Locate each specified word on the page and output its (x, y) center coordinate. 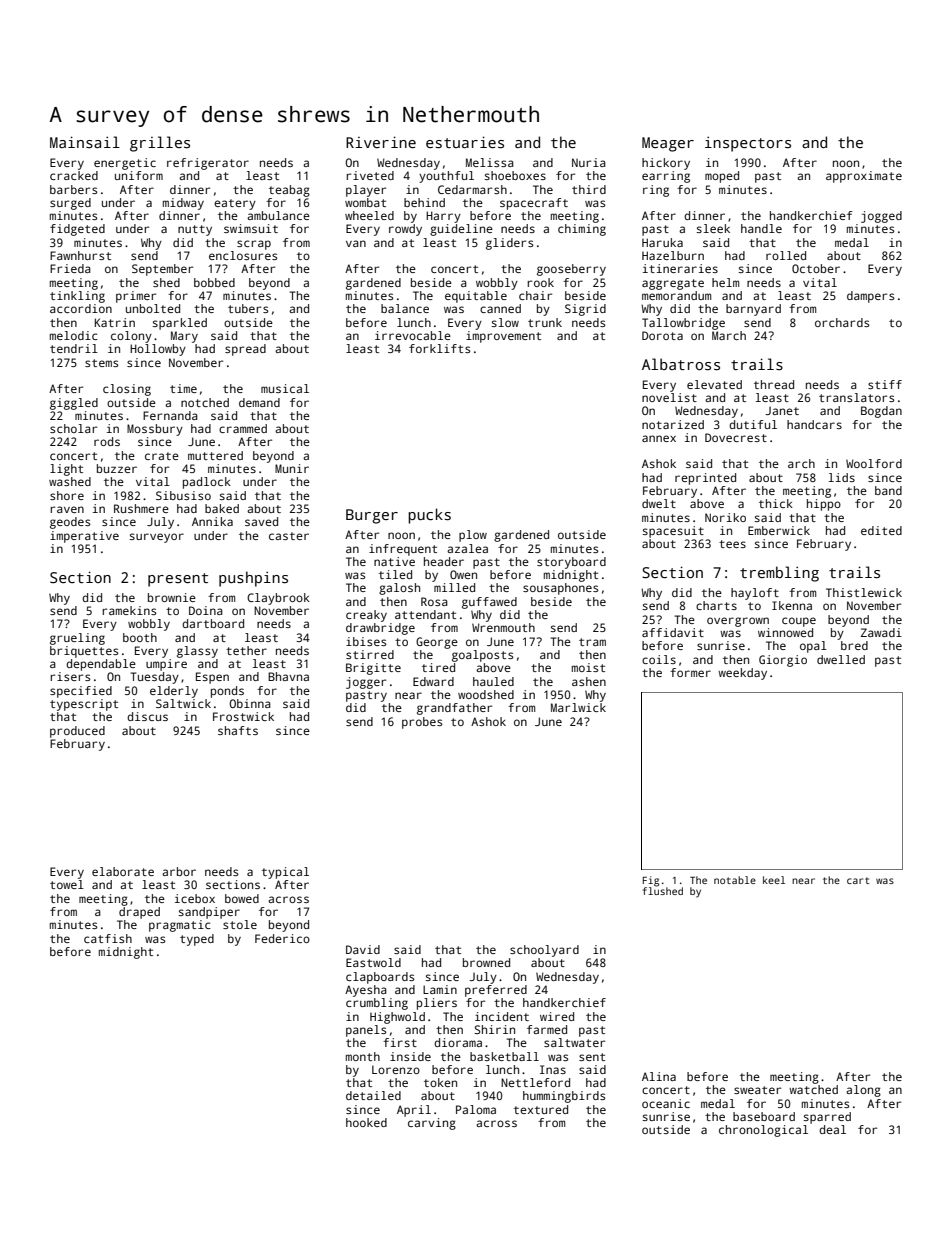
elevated (714, 384)
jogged (881, 217)
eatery (235, 204)
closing (127, 390)
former (690, 672)
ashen (589, 681)
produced (77, 732)
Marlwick (578, 707)
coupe (799, 622)
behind (424, 202)
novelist (669, 397)
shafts (238, 730)
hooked (366, 1122)
